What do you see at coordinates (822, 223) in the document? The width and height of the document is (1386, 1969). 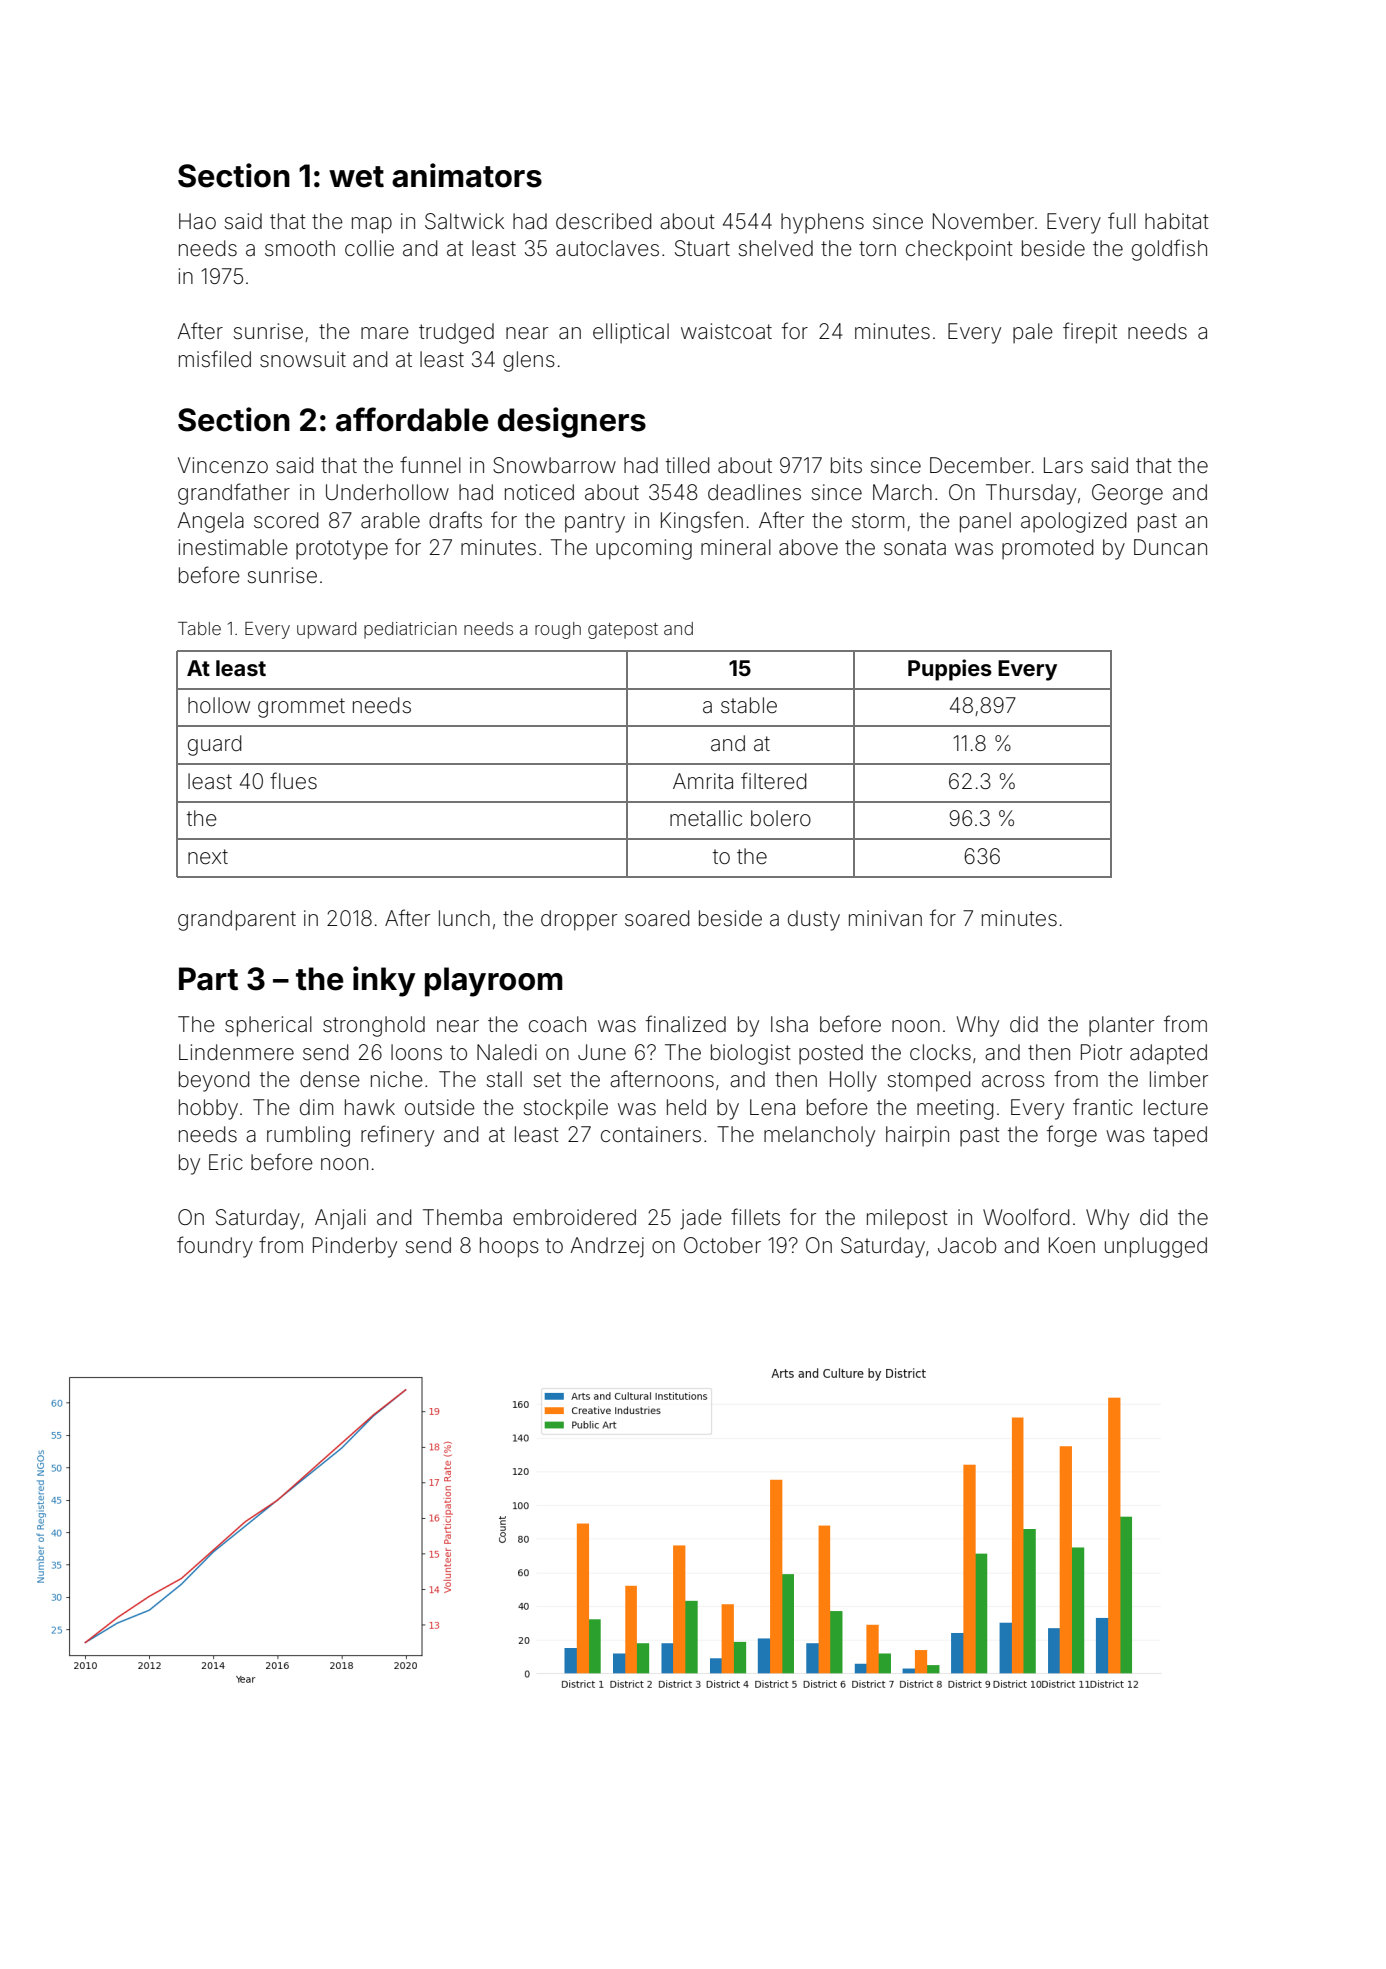 I see `hyphens` at bounding box center [822, 223].
